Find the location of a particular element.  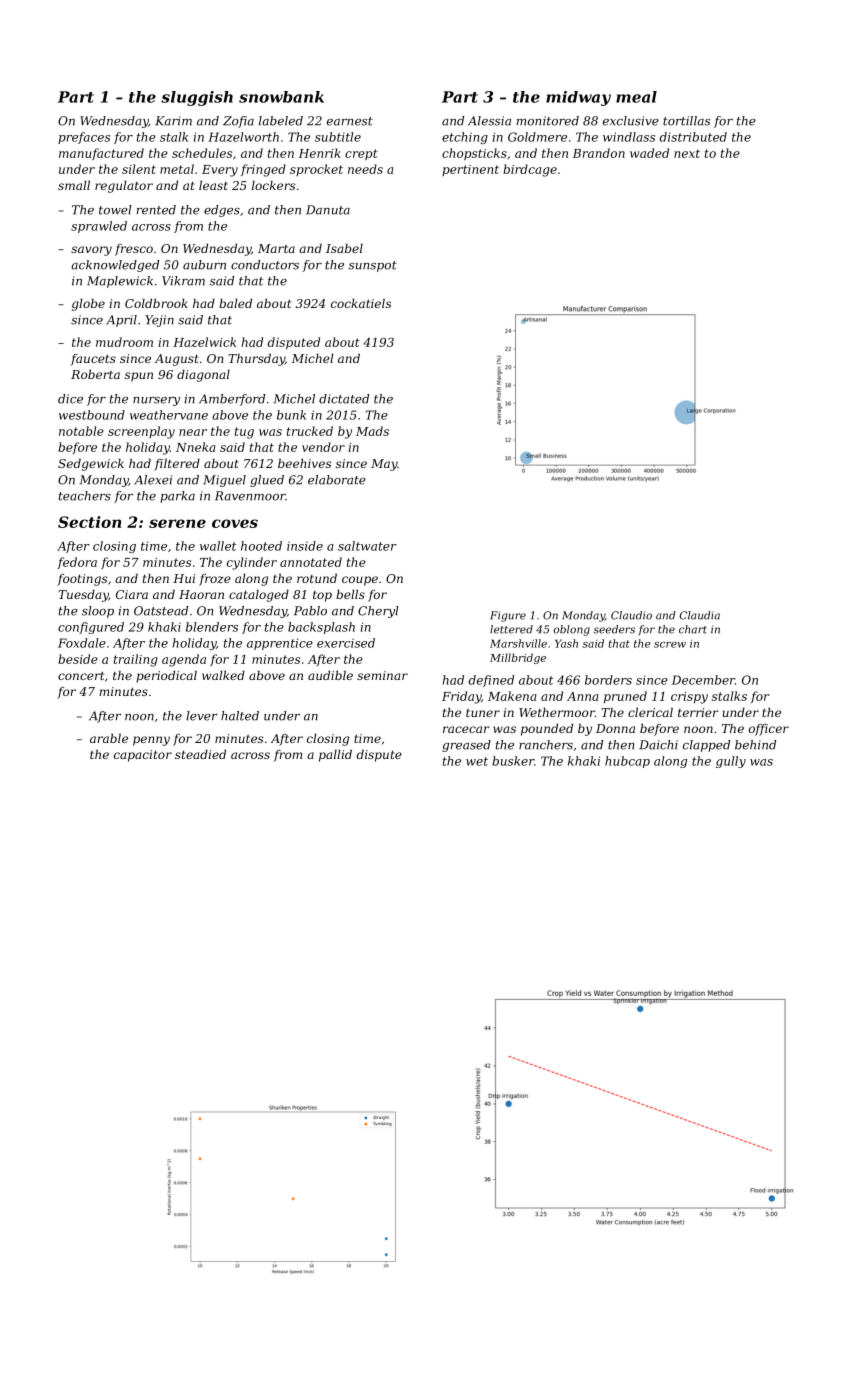

exclusive is located at coordinates (631, 121).
